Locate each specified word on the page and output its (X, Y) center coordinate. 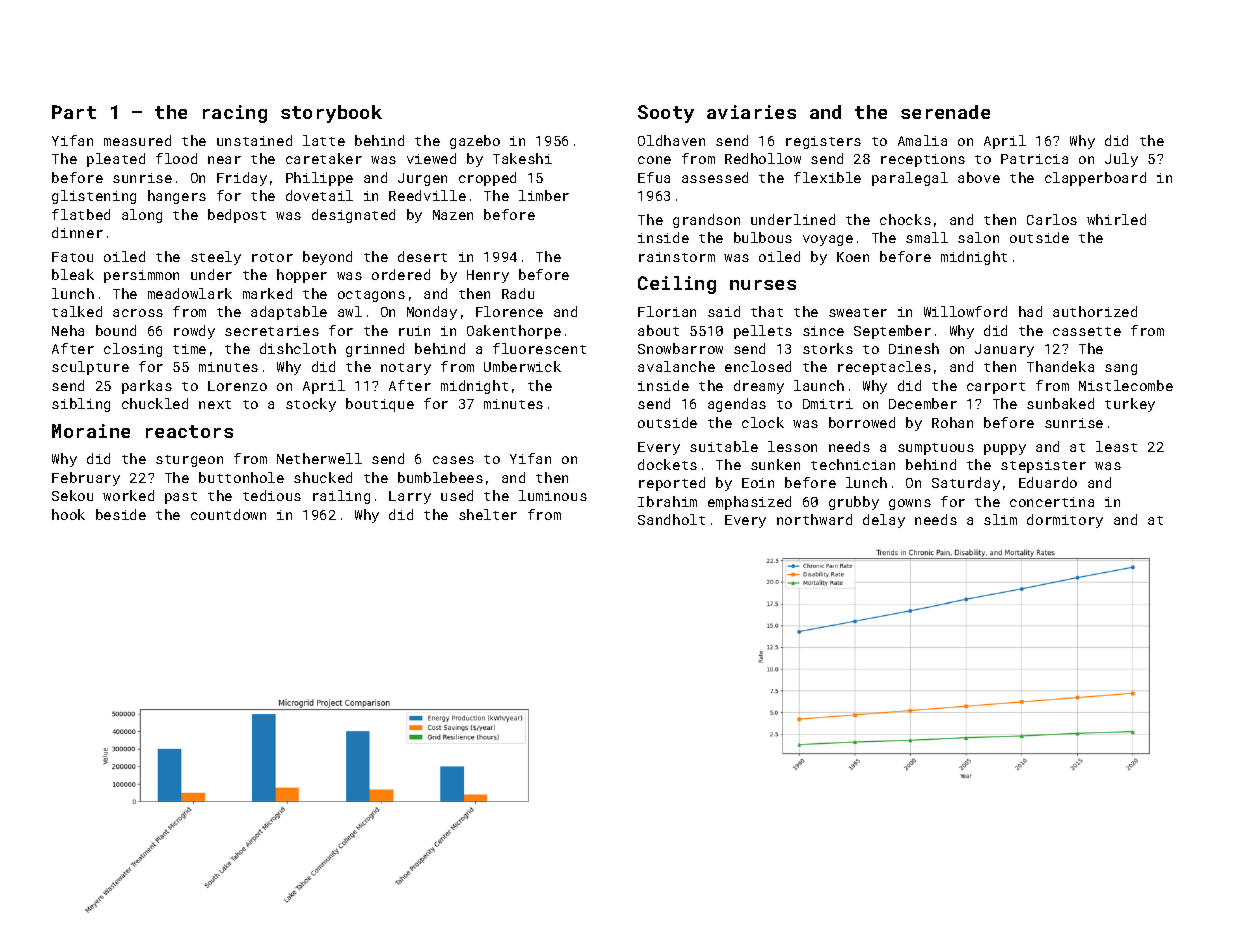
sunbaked (1060, 403)
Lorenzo (237, 386)
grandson (706, 221)
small (927, 237)
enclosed (758, 366)
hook (68, 514)
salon (978, 237)
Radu (518, 293)
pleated (116, 160)
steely (216, 258)
